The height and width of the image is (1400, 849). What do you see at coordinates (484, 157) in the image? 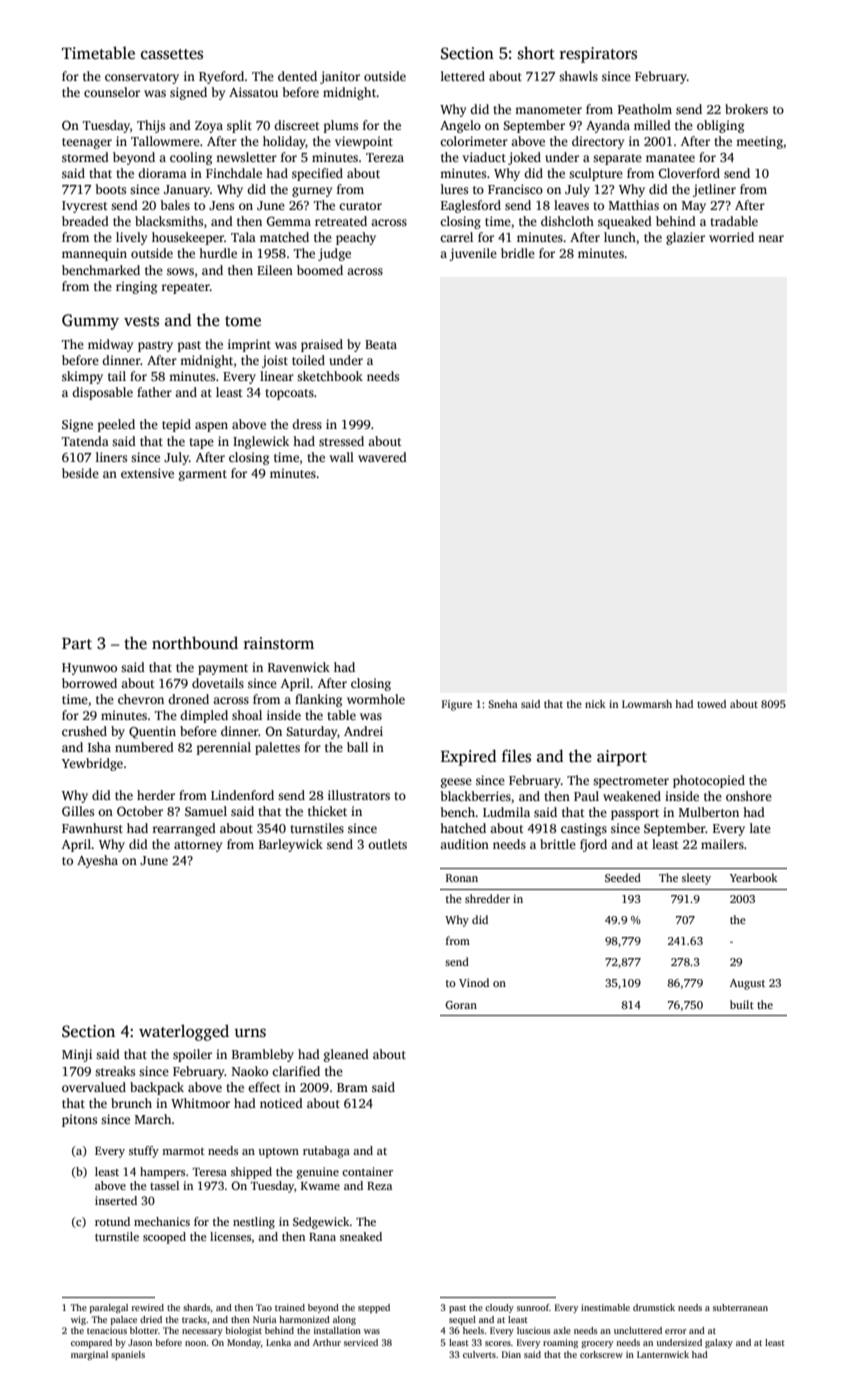
I see `viaduct` at bounding box center [484, 157].
